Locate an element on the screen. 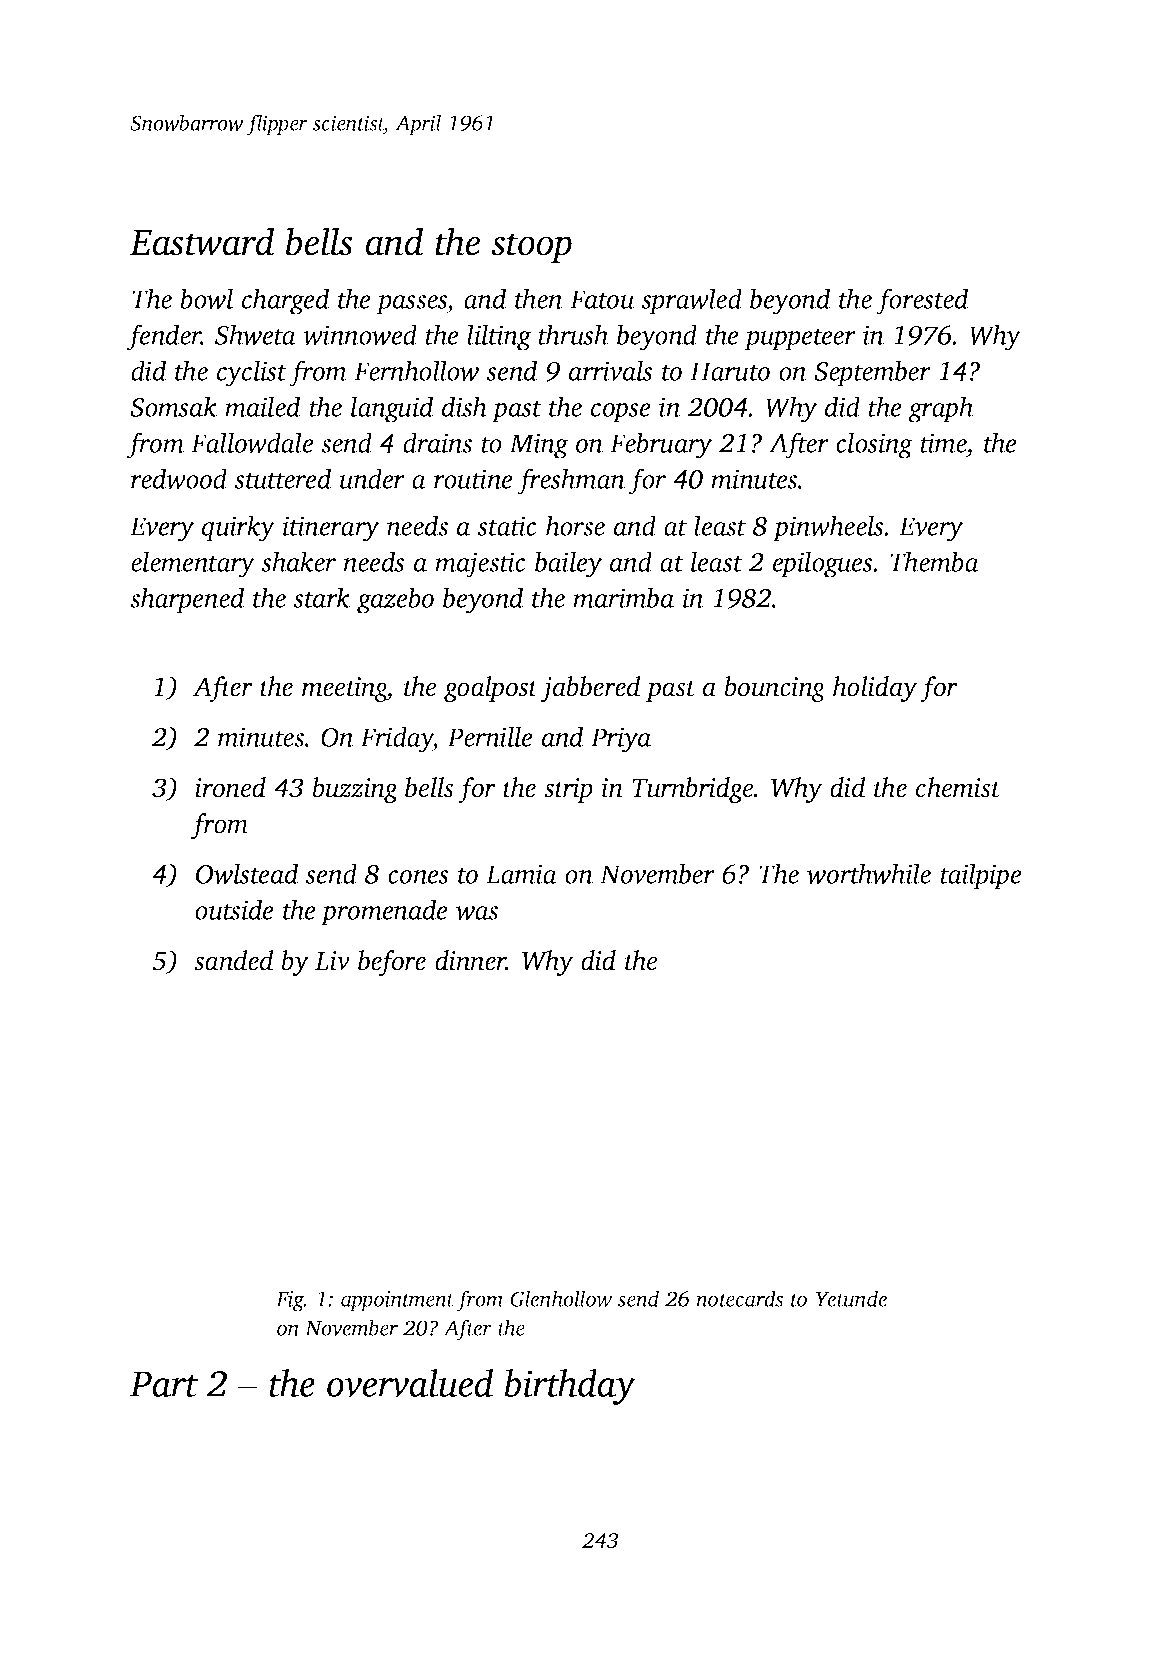 Image resolution: width=1165 pixels, height=1654 pixels. Part is located at coordinates (164, 1384).
